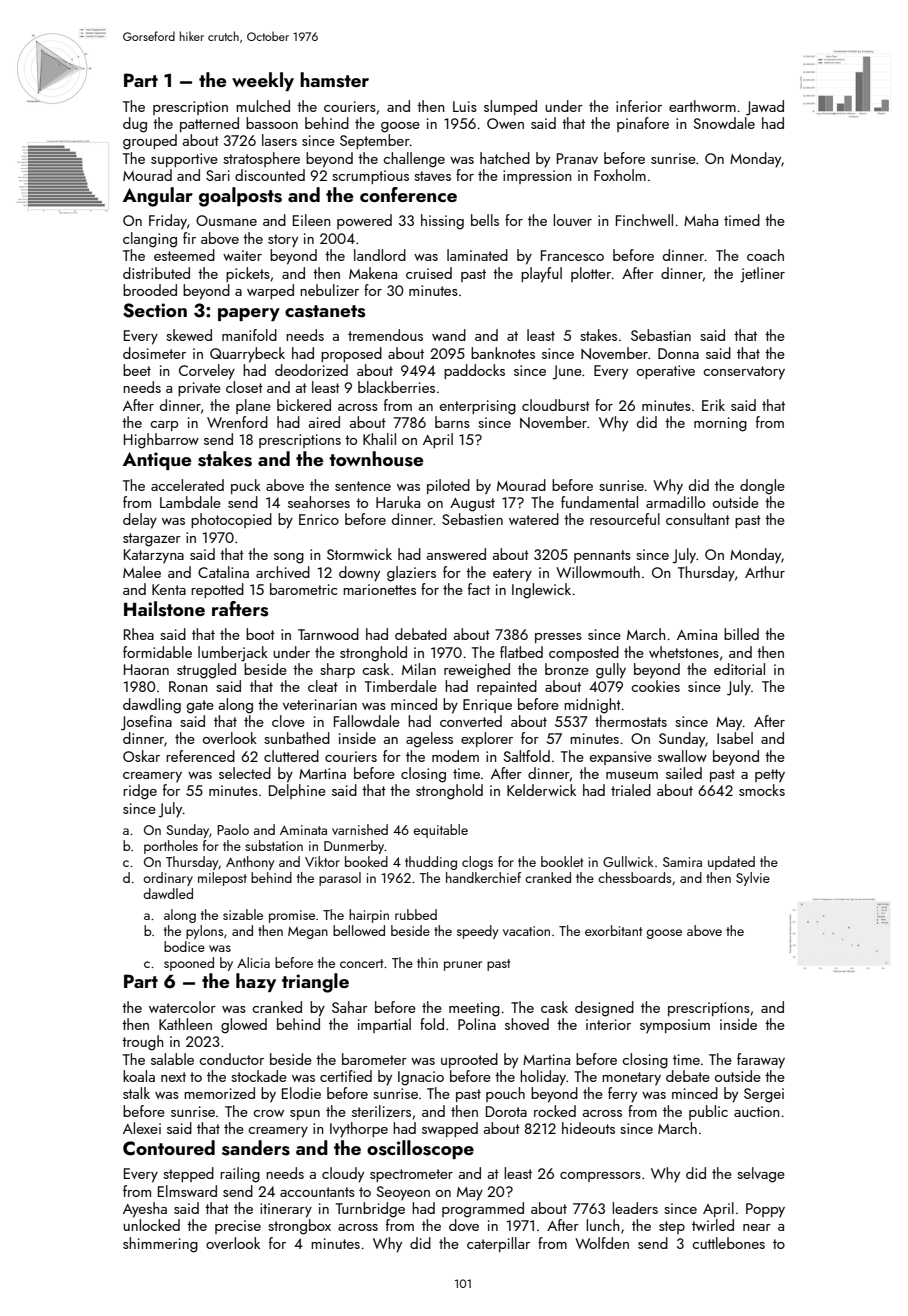 This page has height=1316, width=908. What do you see at coordinates (244, 1026) in the page?
I see `glowed` at bounding box center [244, 1026].
